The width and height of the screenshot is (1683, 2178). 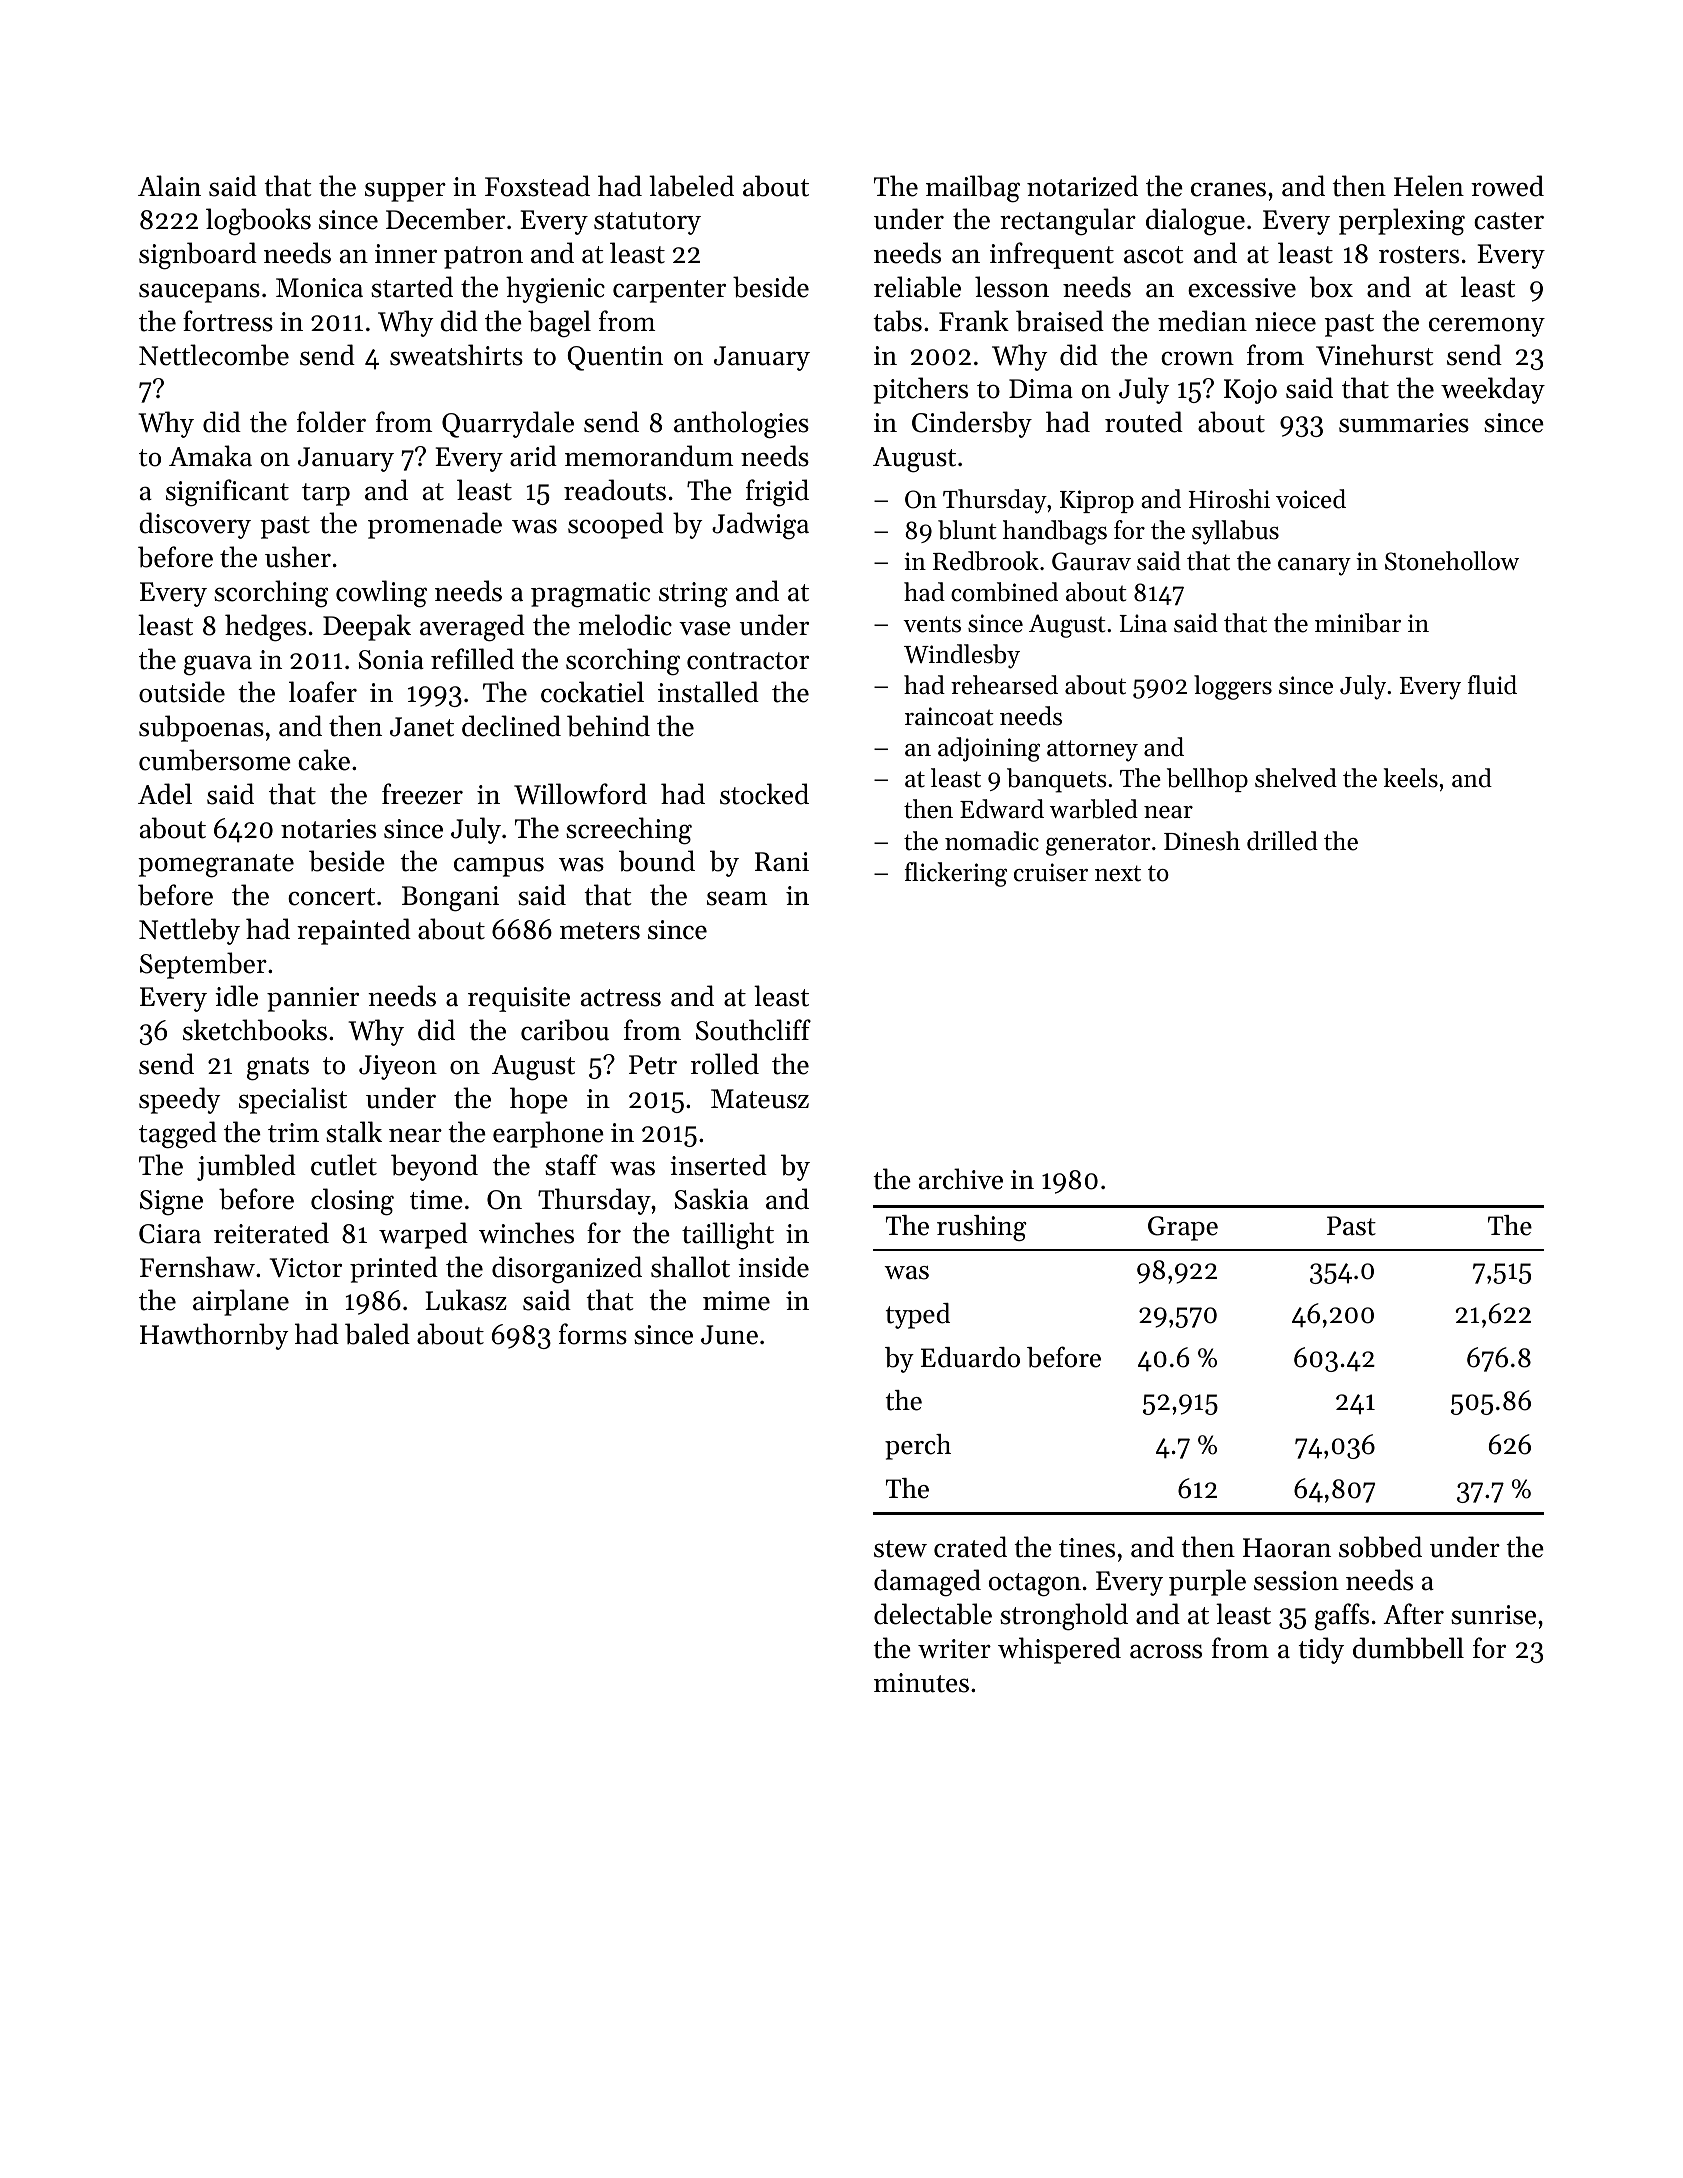 I want to click on logbooks, so click(x=258, y=222).
